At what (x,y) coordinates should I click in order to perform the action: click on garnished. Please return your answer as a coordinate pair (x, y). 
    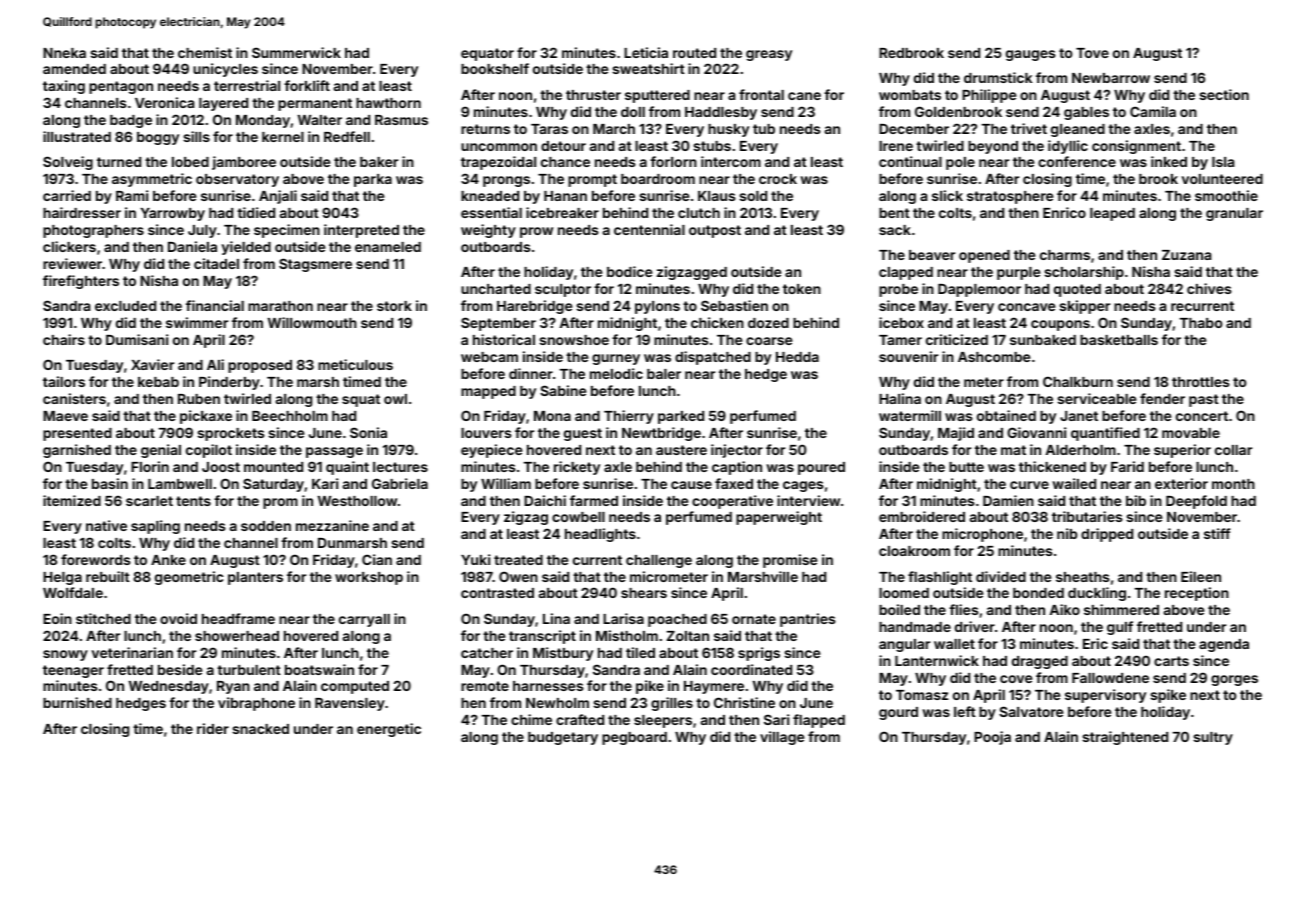
    Looking at the image, I should click on (77, 451).
